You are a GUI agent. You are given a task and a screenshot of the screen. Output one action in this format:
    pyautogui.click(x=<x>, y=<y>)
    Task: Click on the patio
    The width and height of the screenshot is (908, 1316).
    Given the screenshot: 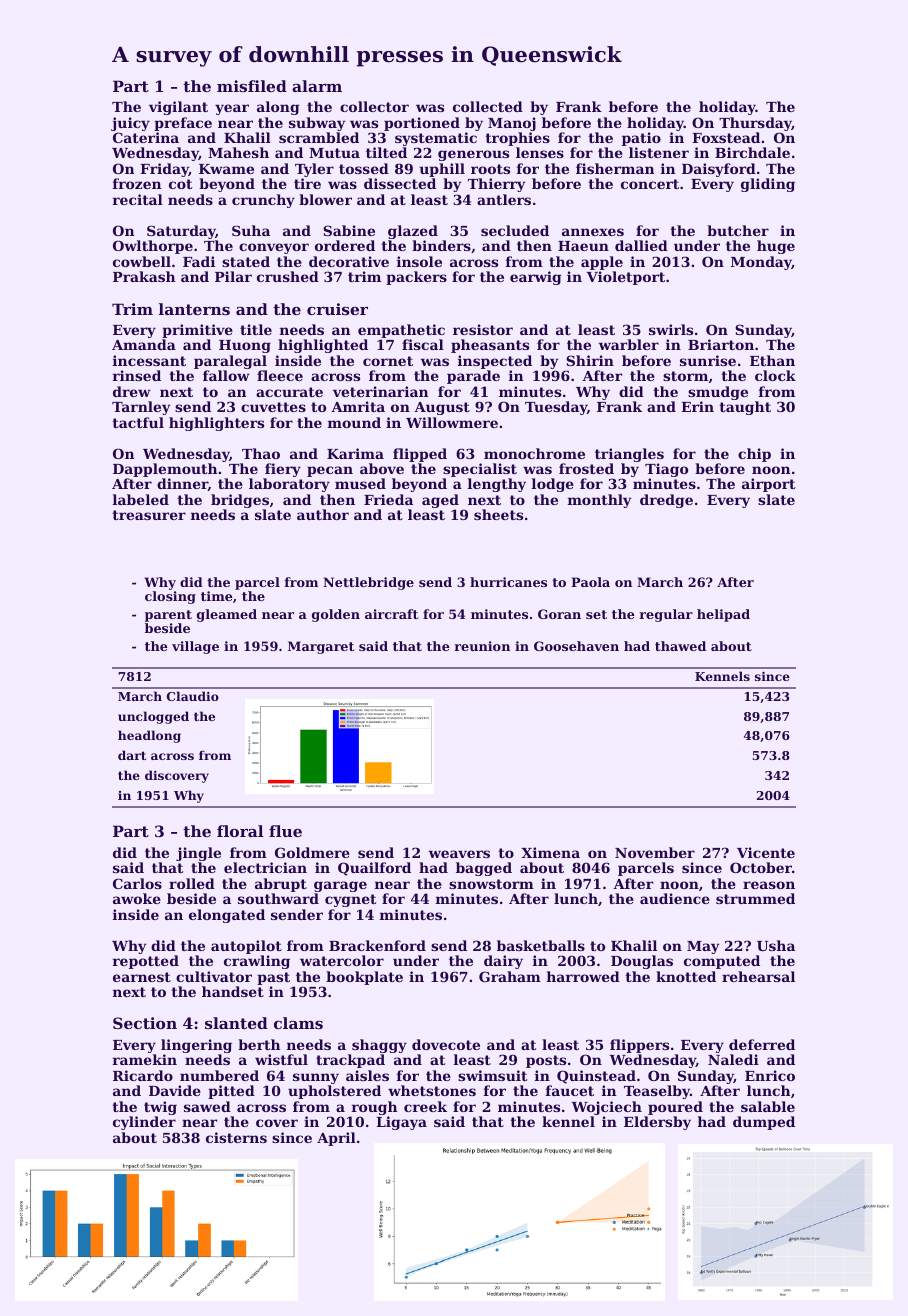 What is the action you would take?
    pyautogui.click(x=641, y=139)
